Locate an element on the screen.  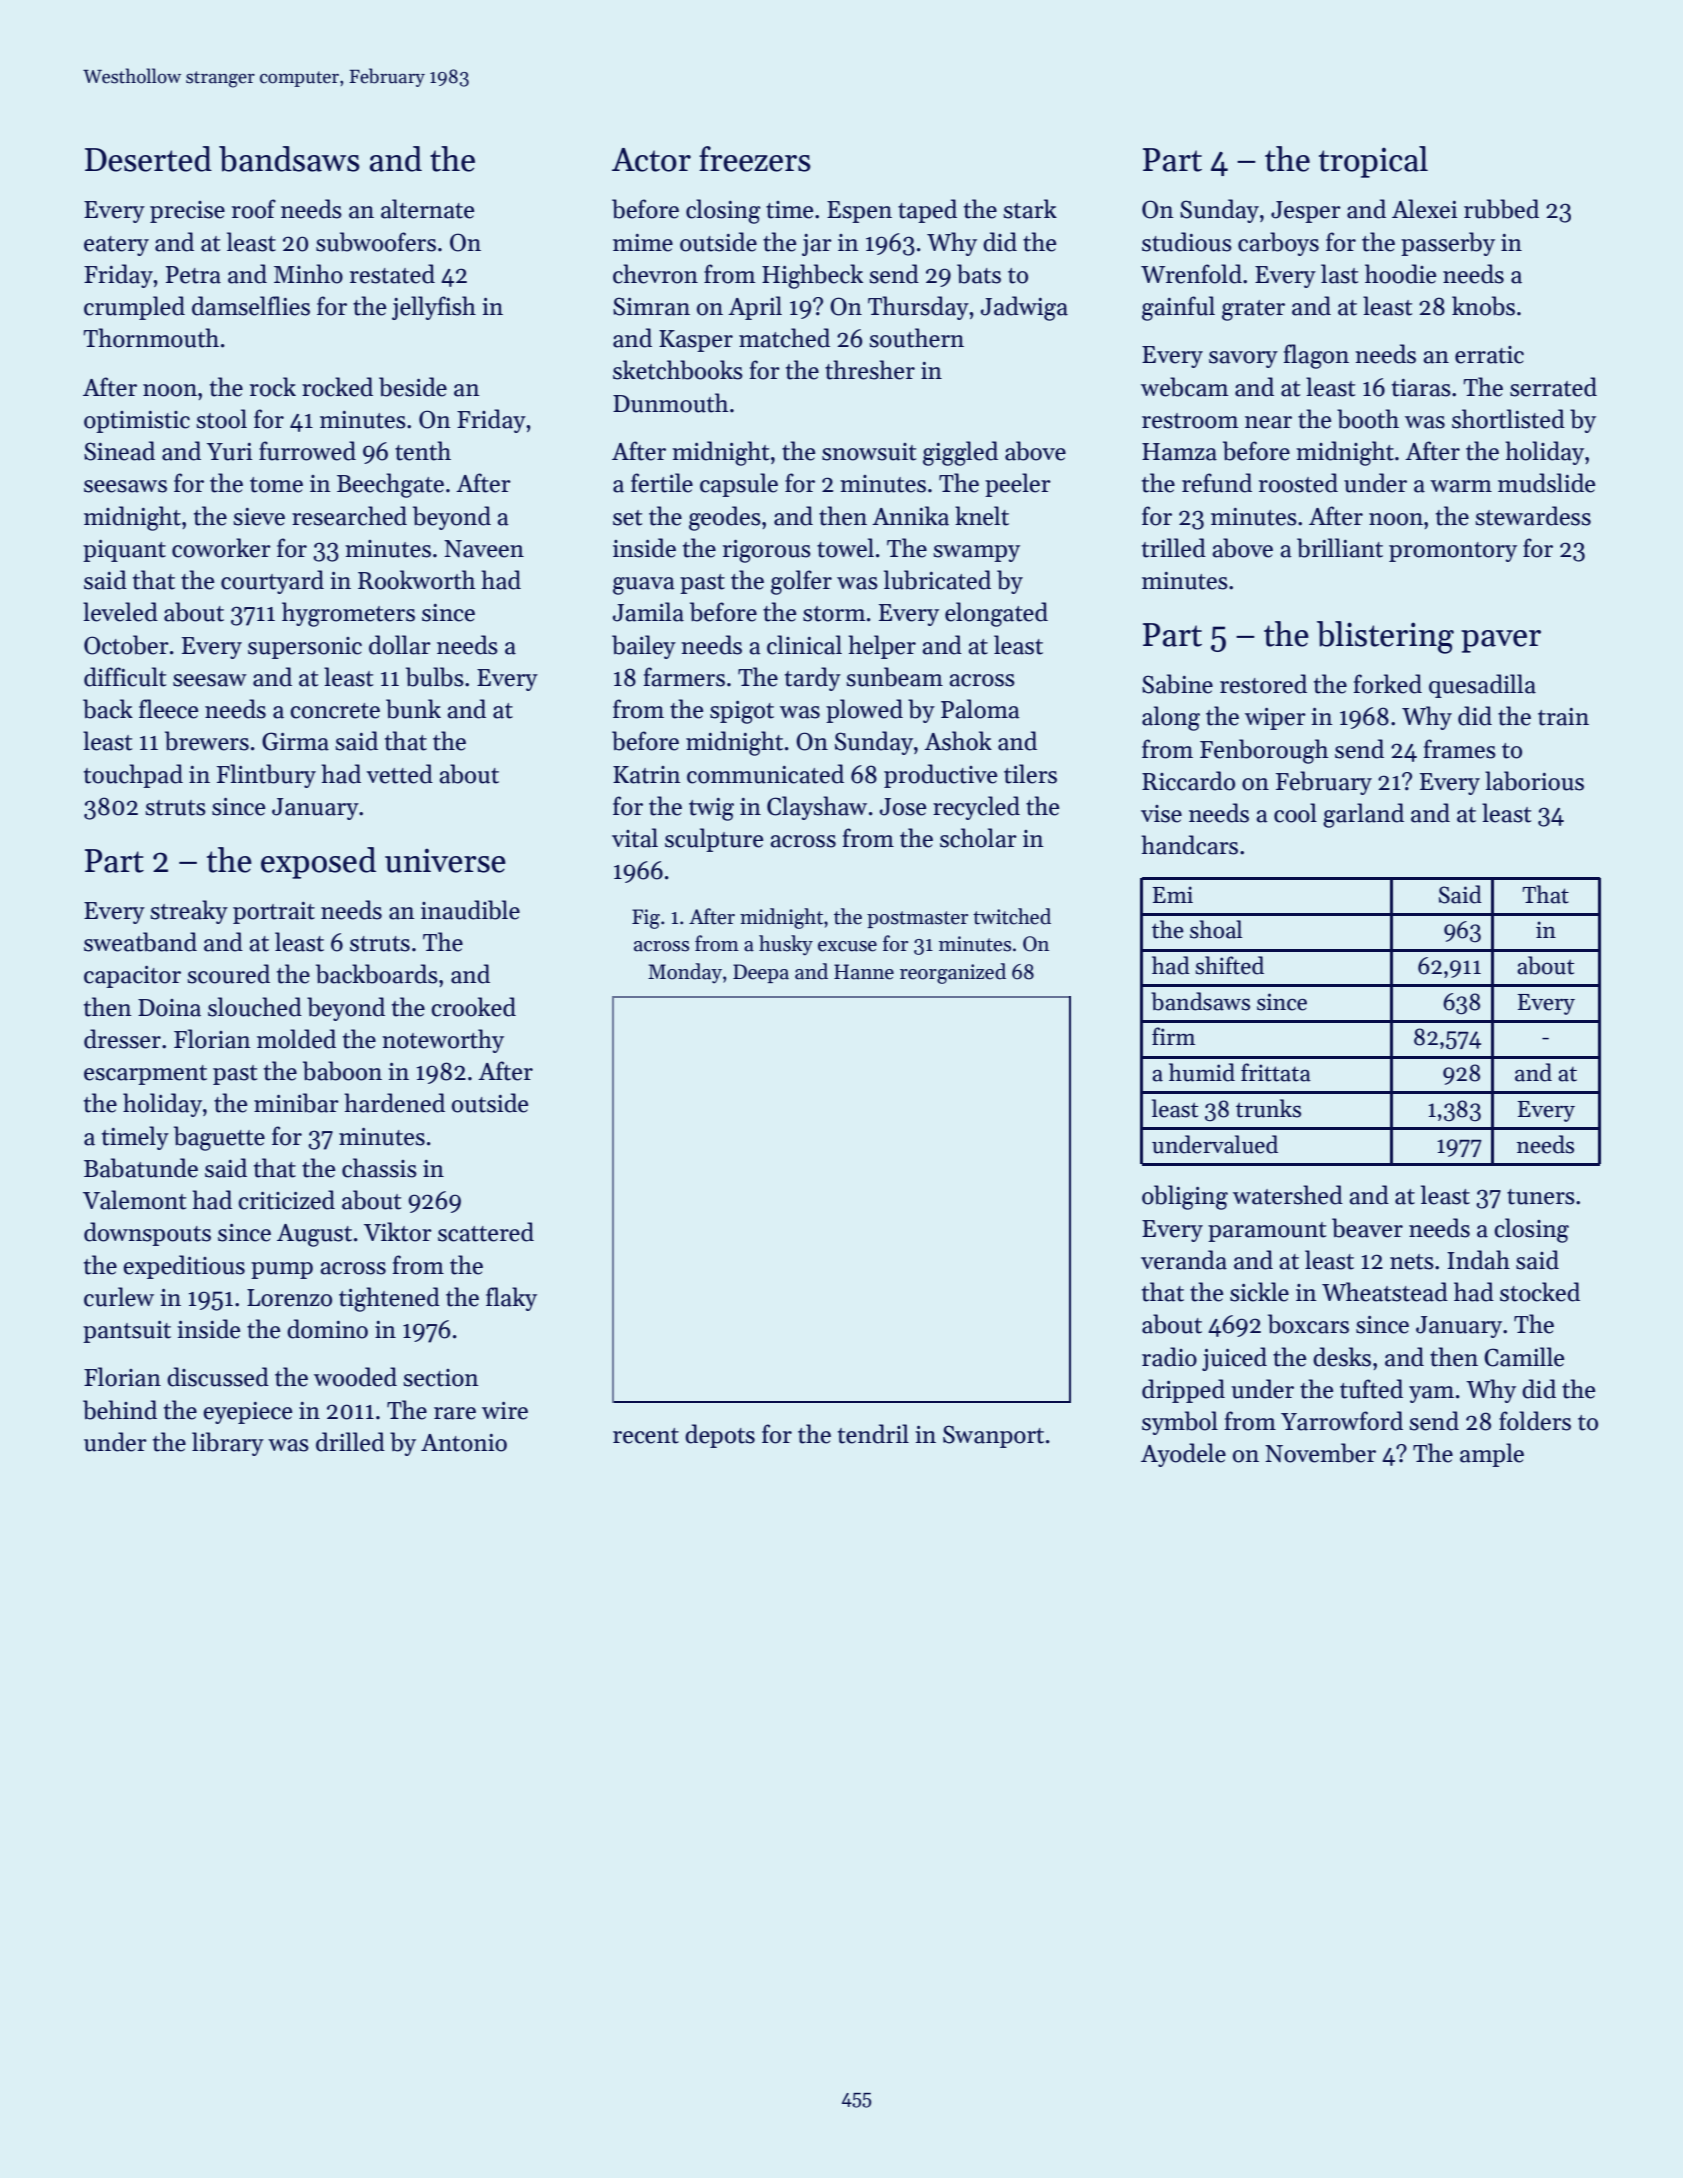
mudslide is located at coordinates (1546, 483).
